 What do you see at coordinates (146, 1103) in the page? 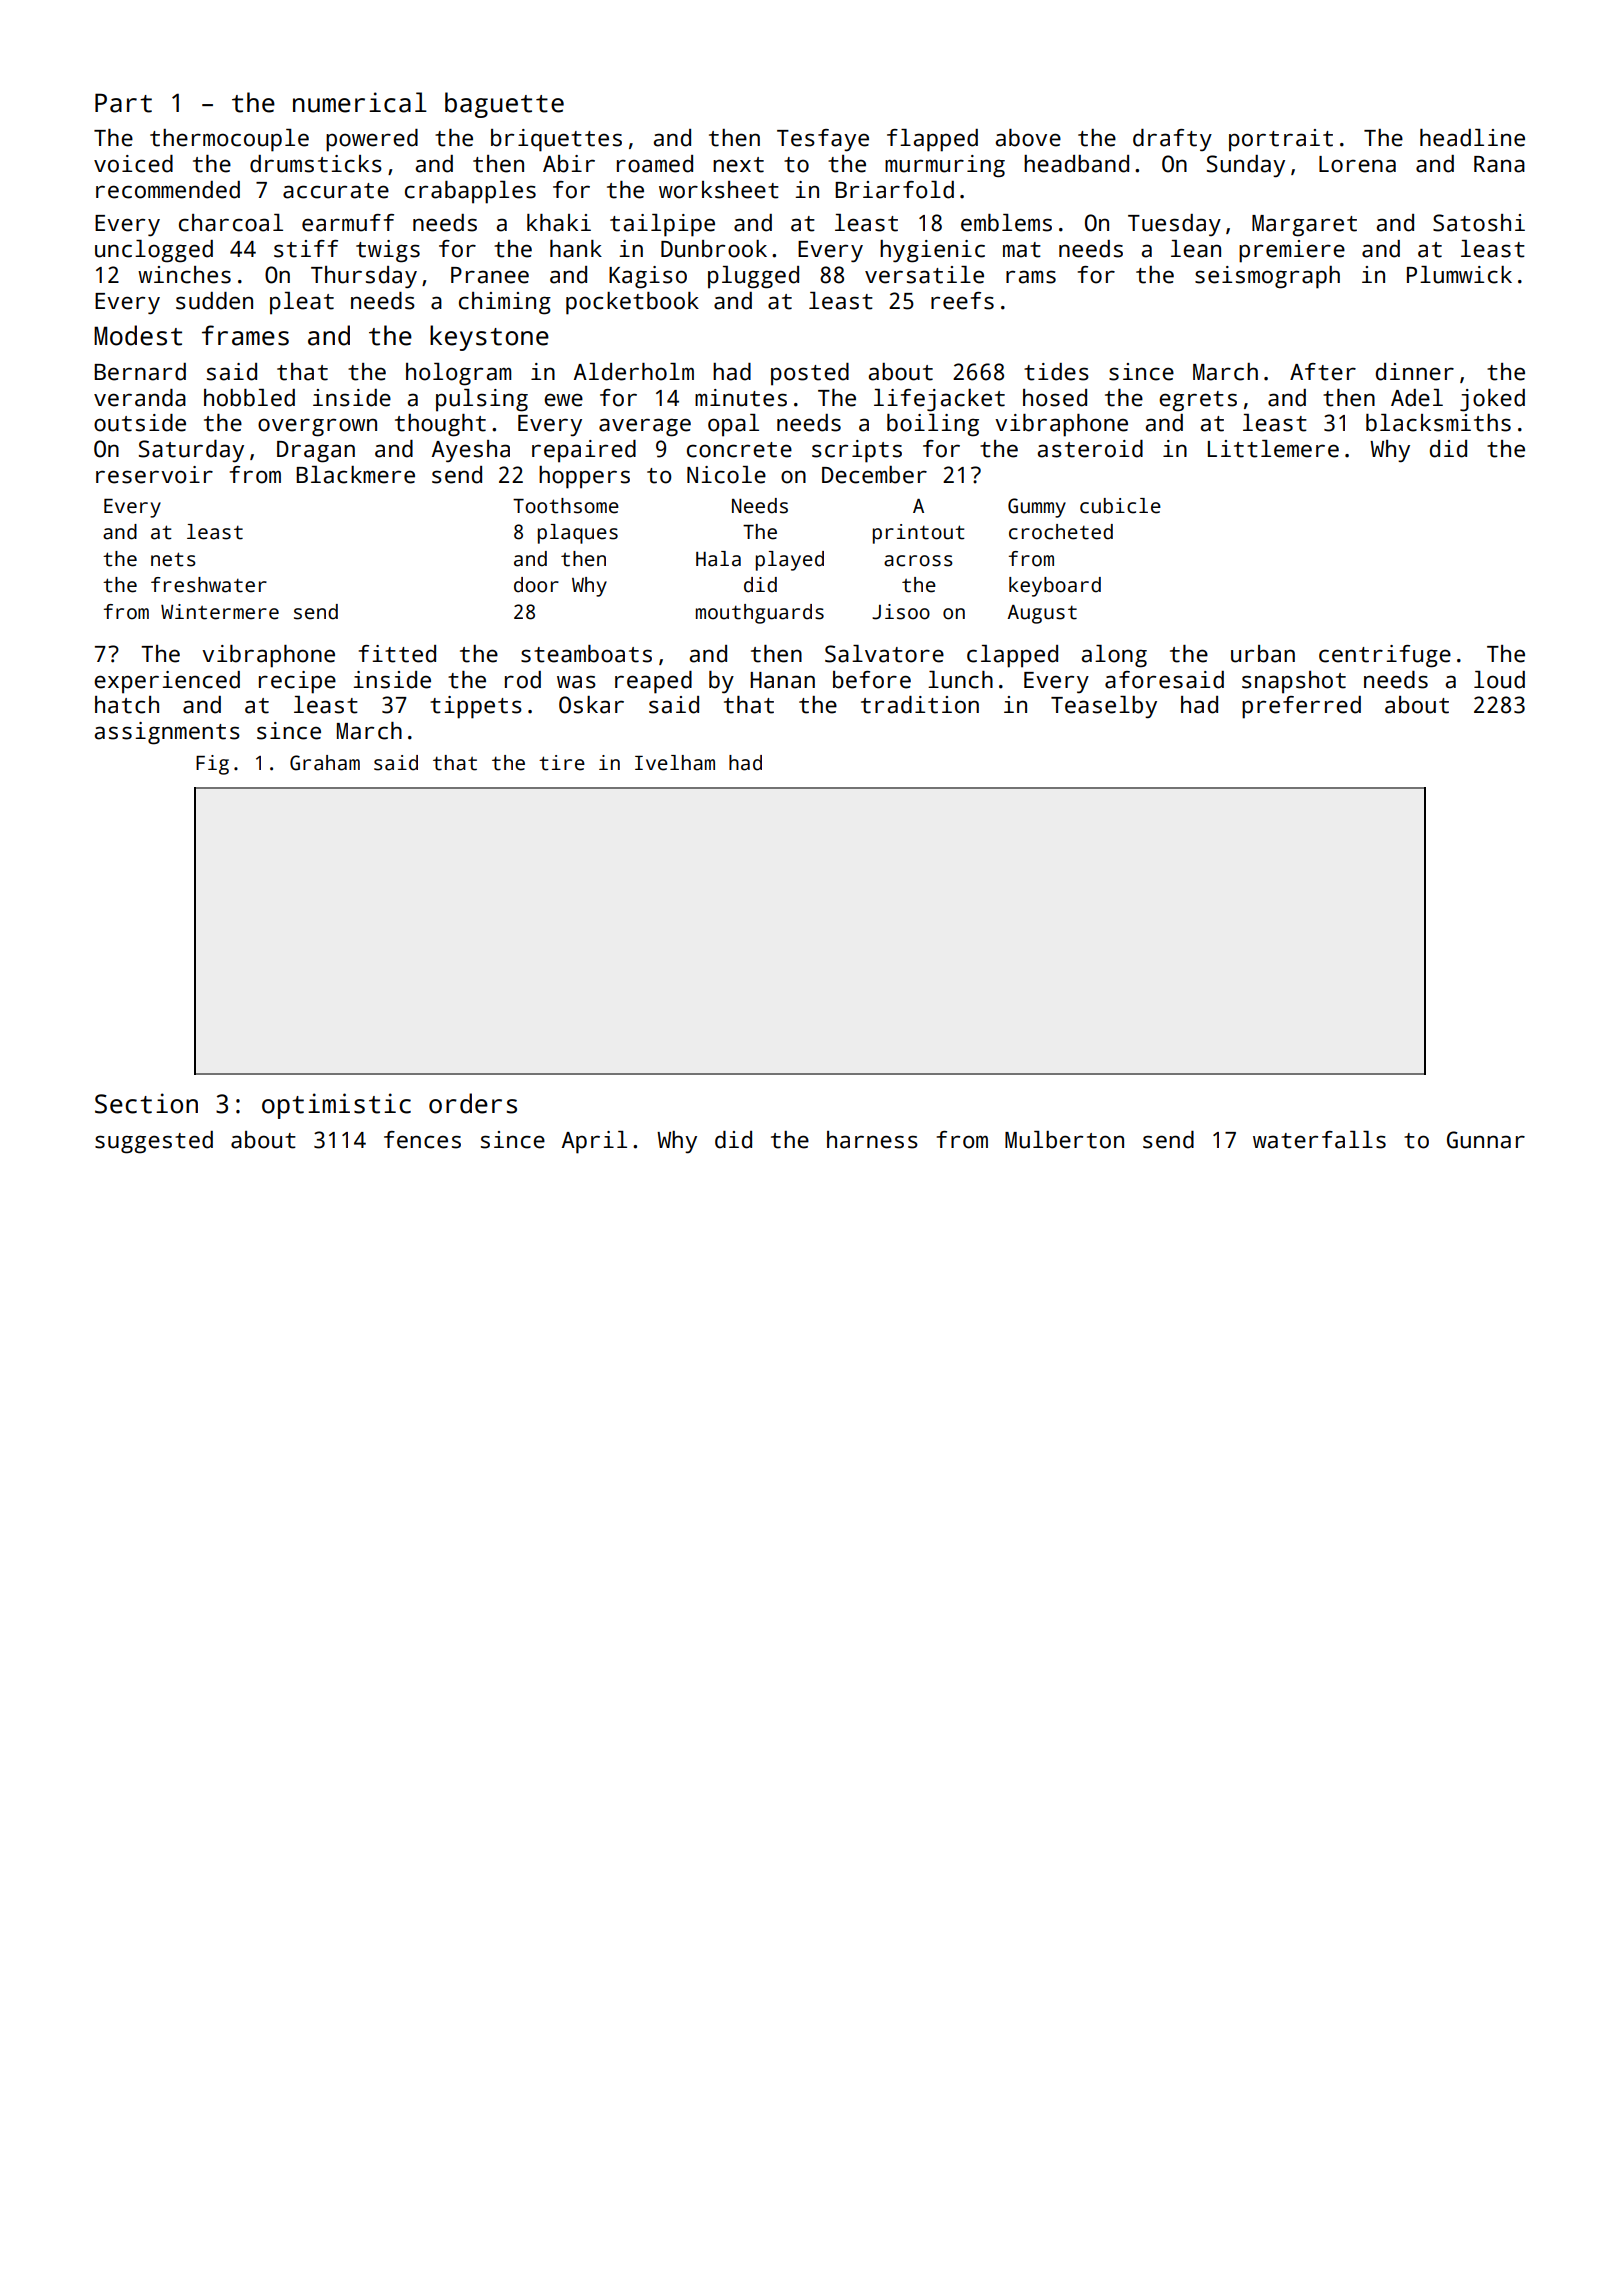
I see `Section` at bounding box center [146, 1103].
